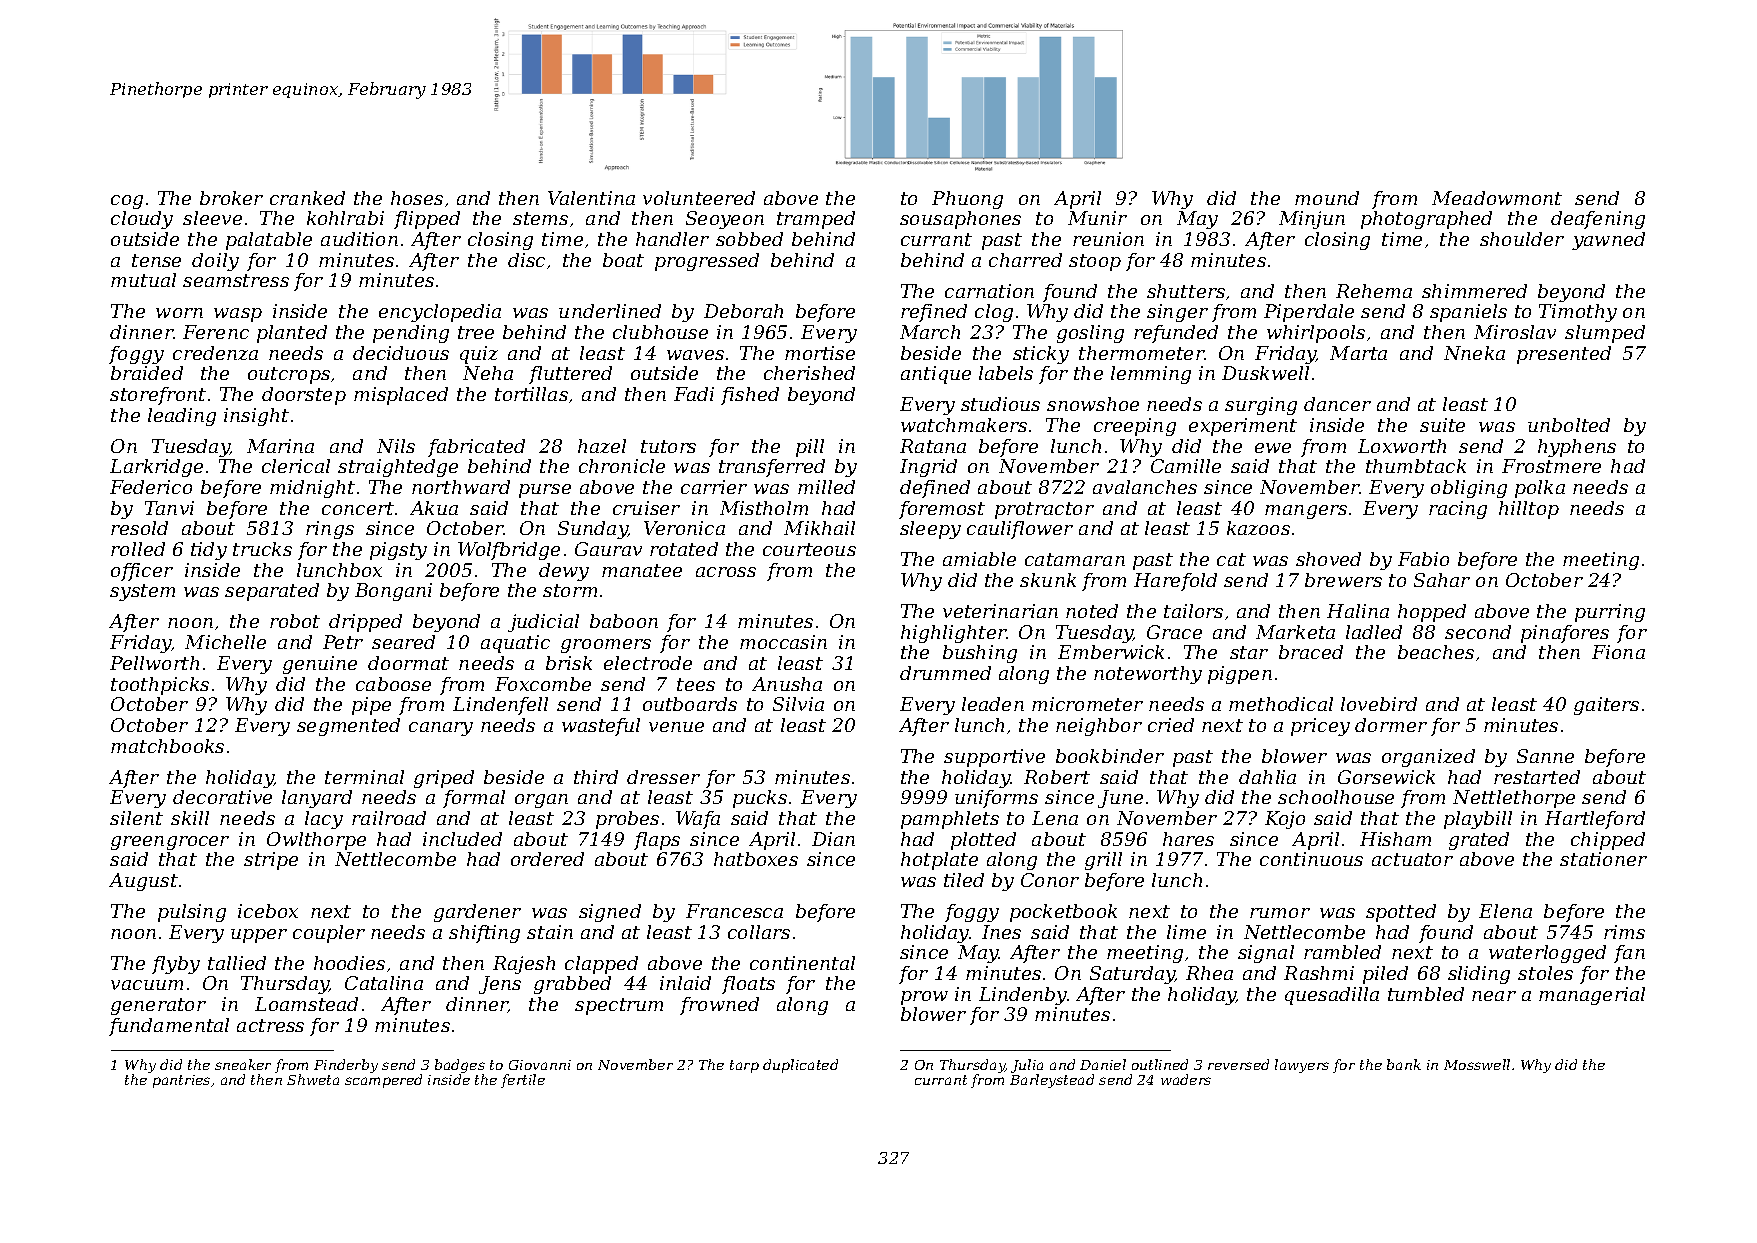  What do you see at coordinates (826, 487) in the screenshot?
I see `milled` at bounding box center [826, 487].
